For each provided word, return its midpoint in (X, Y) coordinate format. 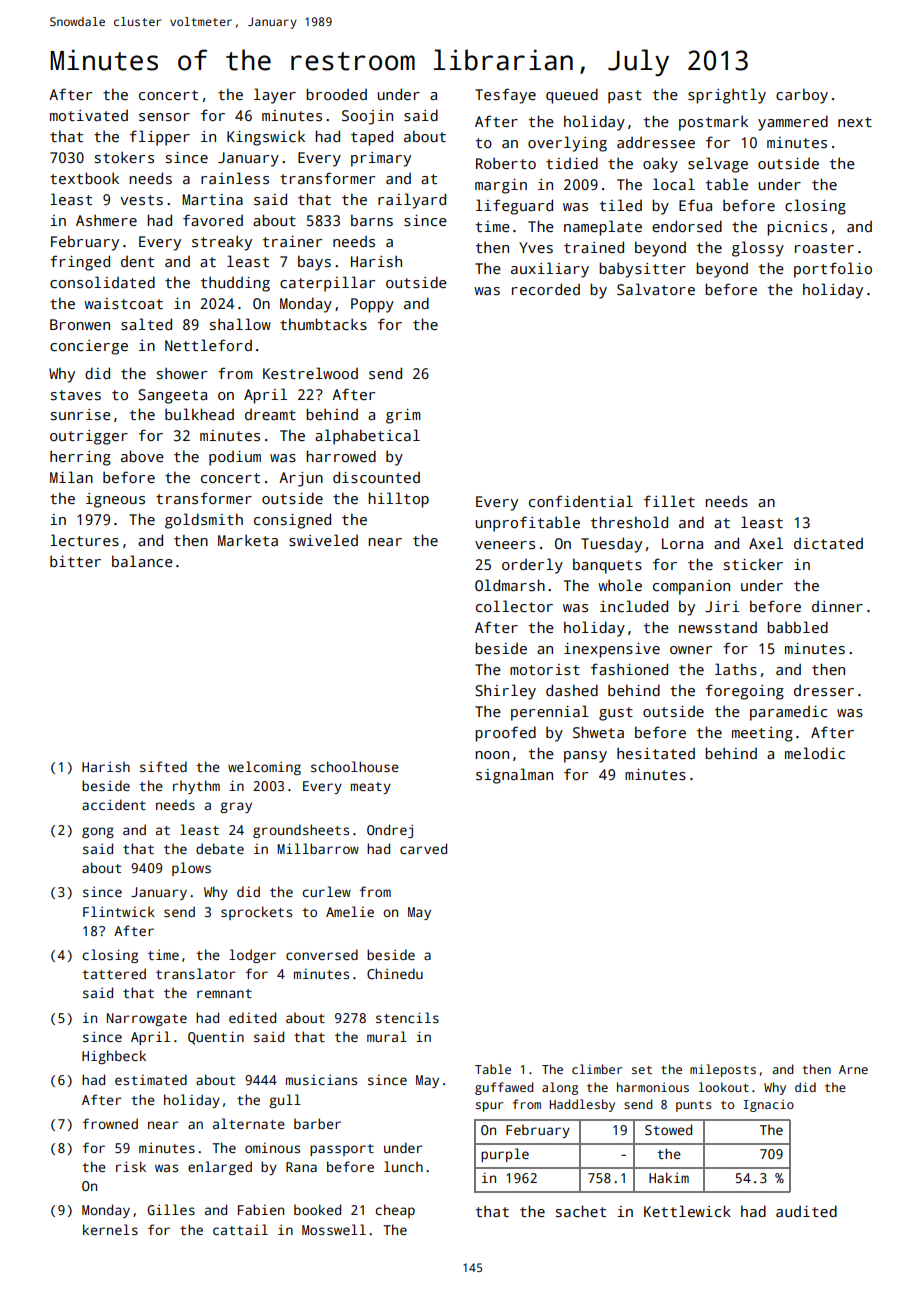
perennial (550, 713)
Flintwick (119, 911)
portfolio (833, 270)
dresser (824, 690)
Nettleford (208, 345)
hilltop (398, 500)
